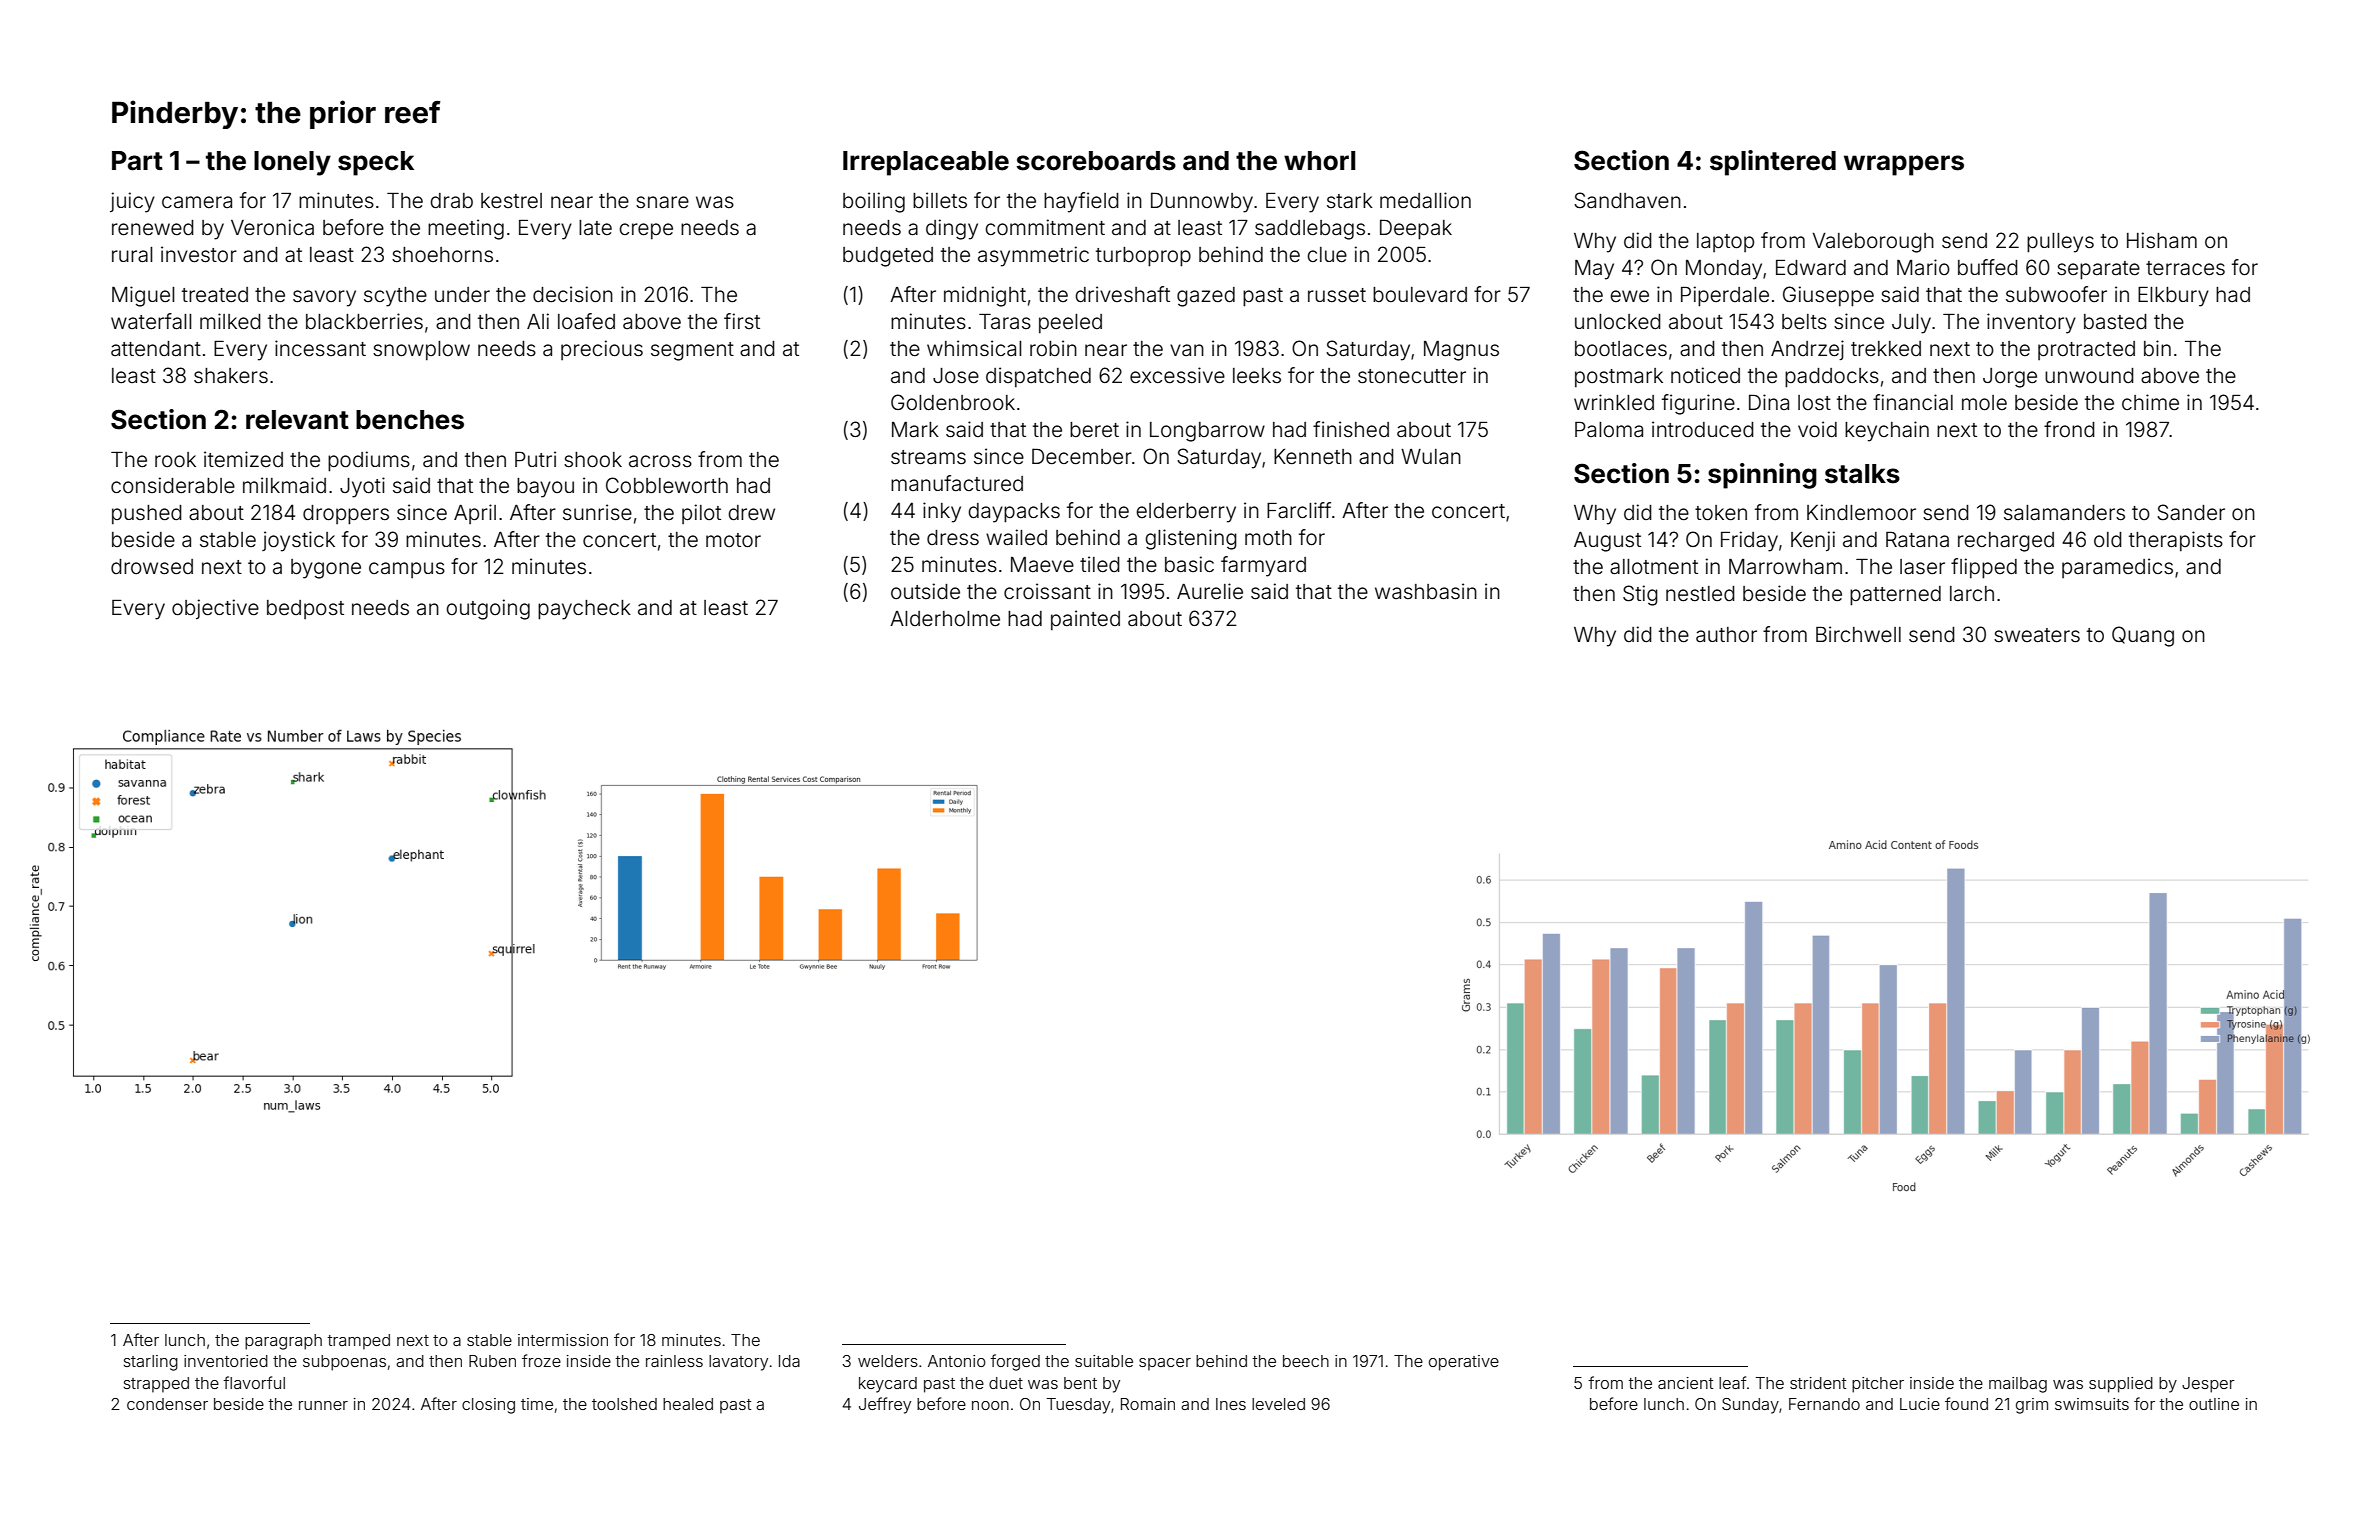 The height and width of the screenshot is (1540, 2380). Describe the element at coordinates (283, 1342) in the screenshot. I see `paragraph` at that location.
